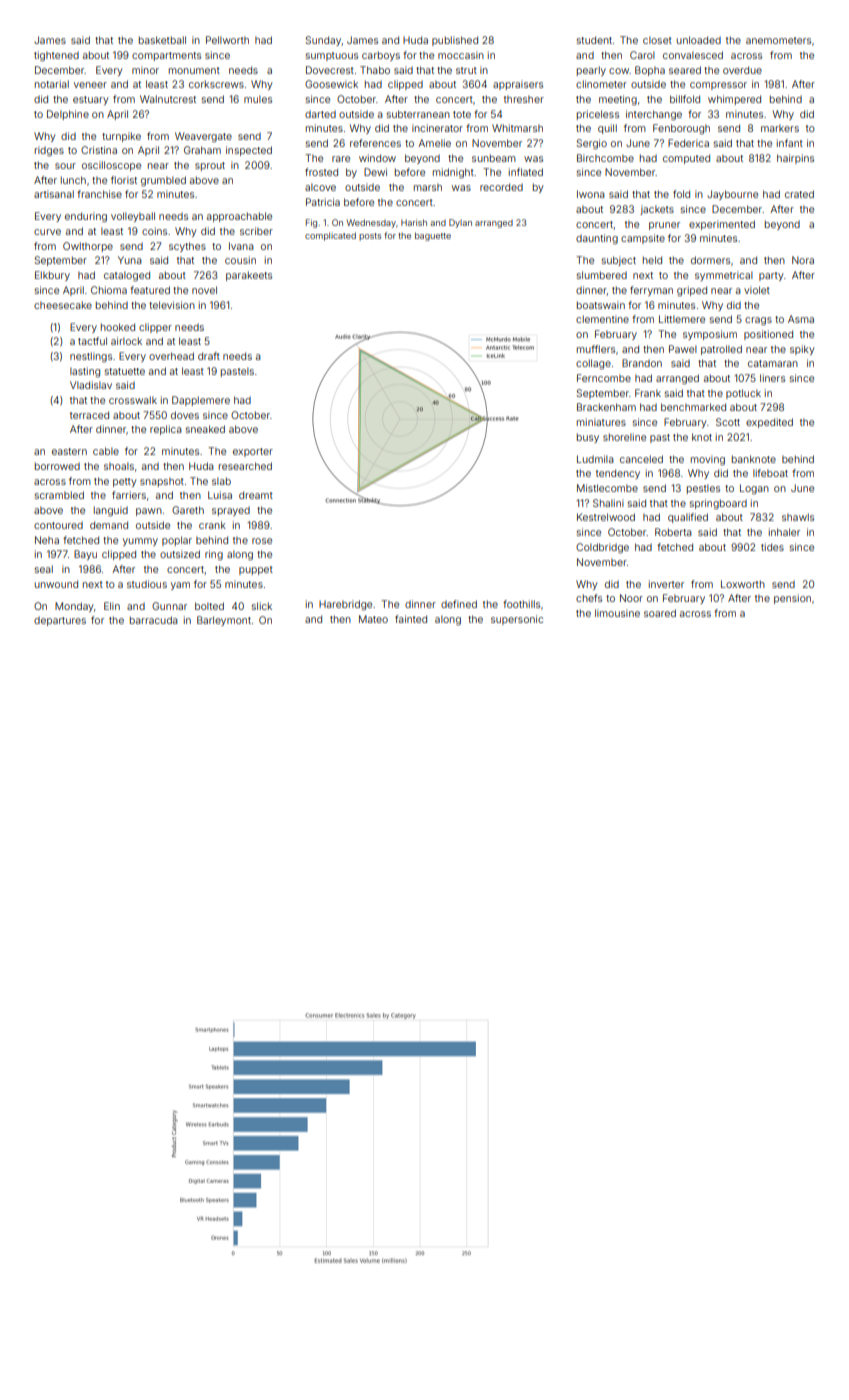 This image has width=849, height=1400. What do you see at coordinates (602, 548) in the image?
I see `Coldbridge` at bounding box center [602, 548].
